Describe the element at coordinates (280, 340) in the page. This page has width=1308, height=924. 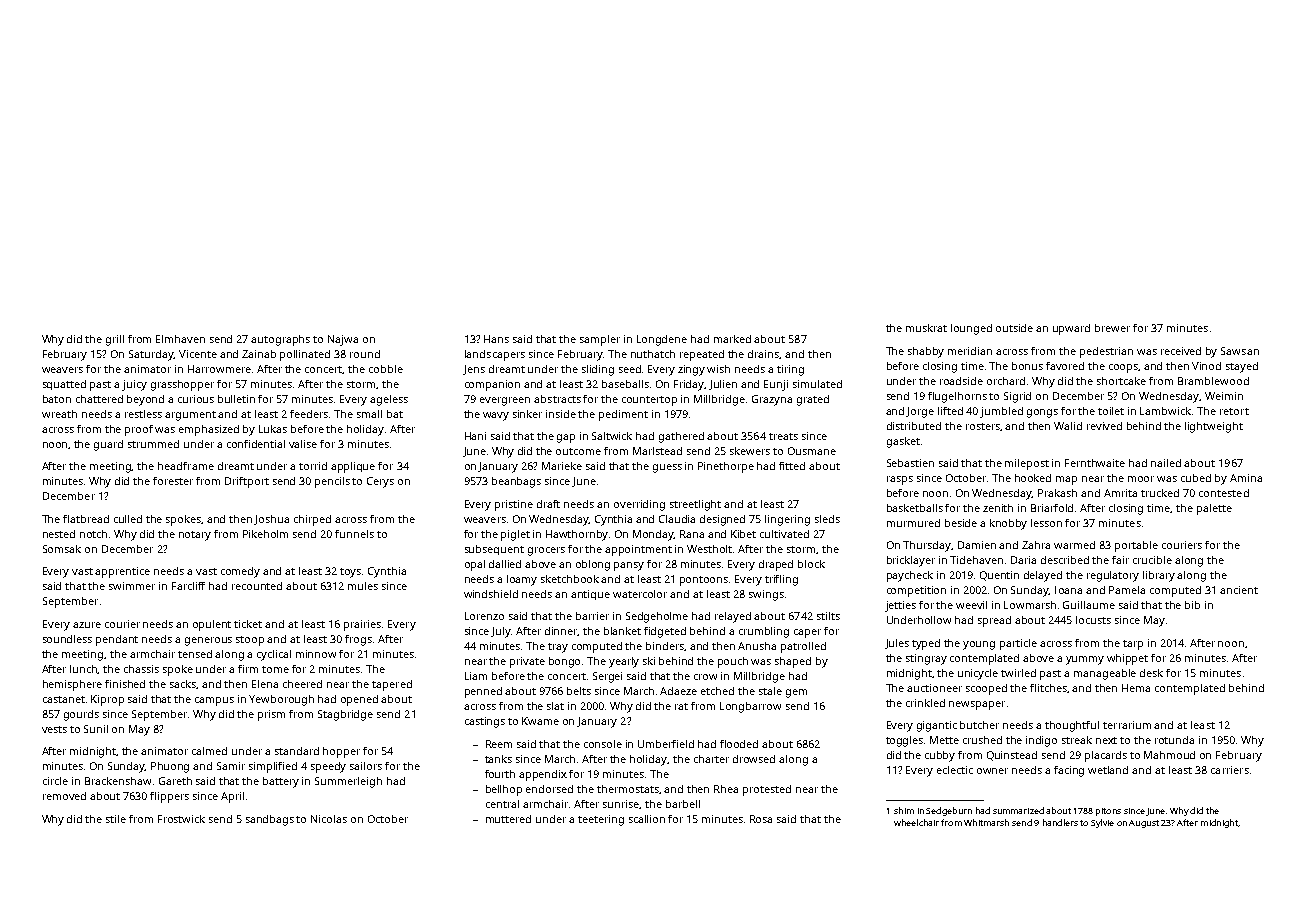
I see `autographs` at that location.
